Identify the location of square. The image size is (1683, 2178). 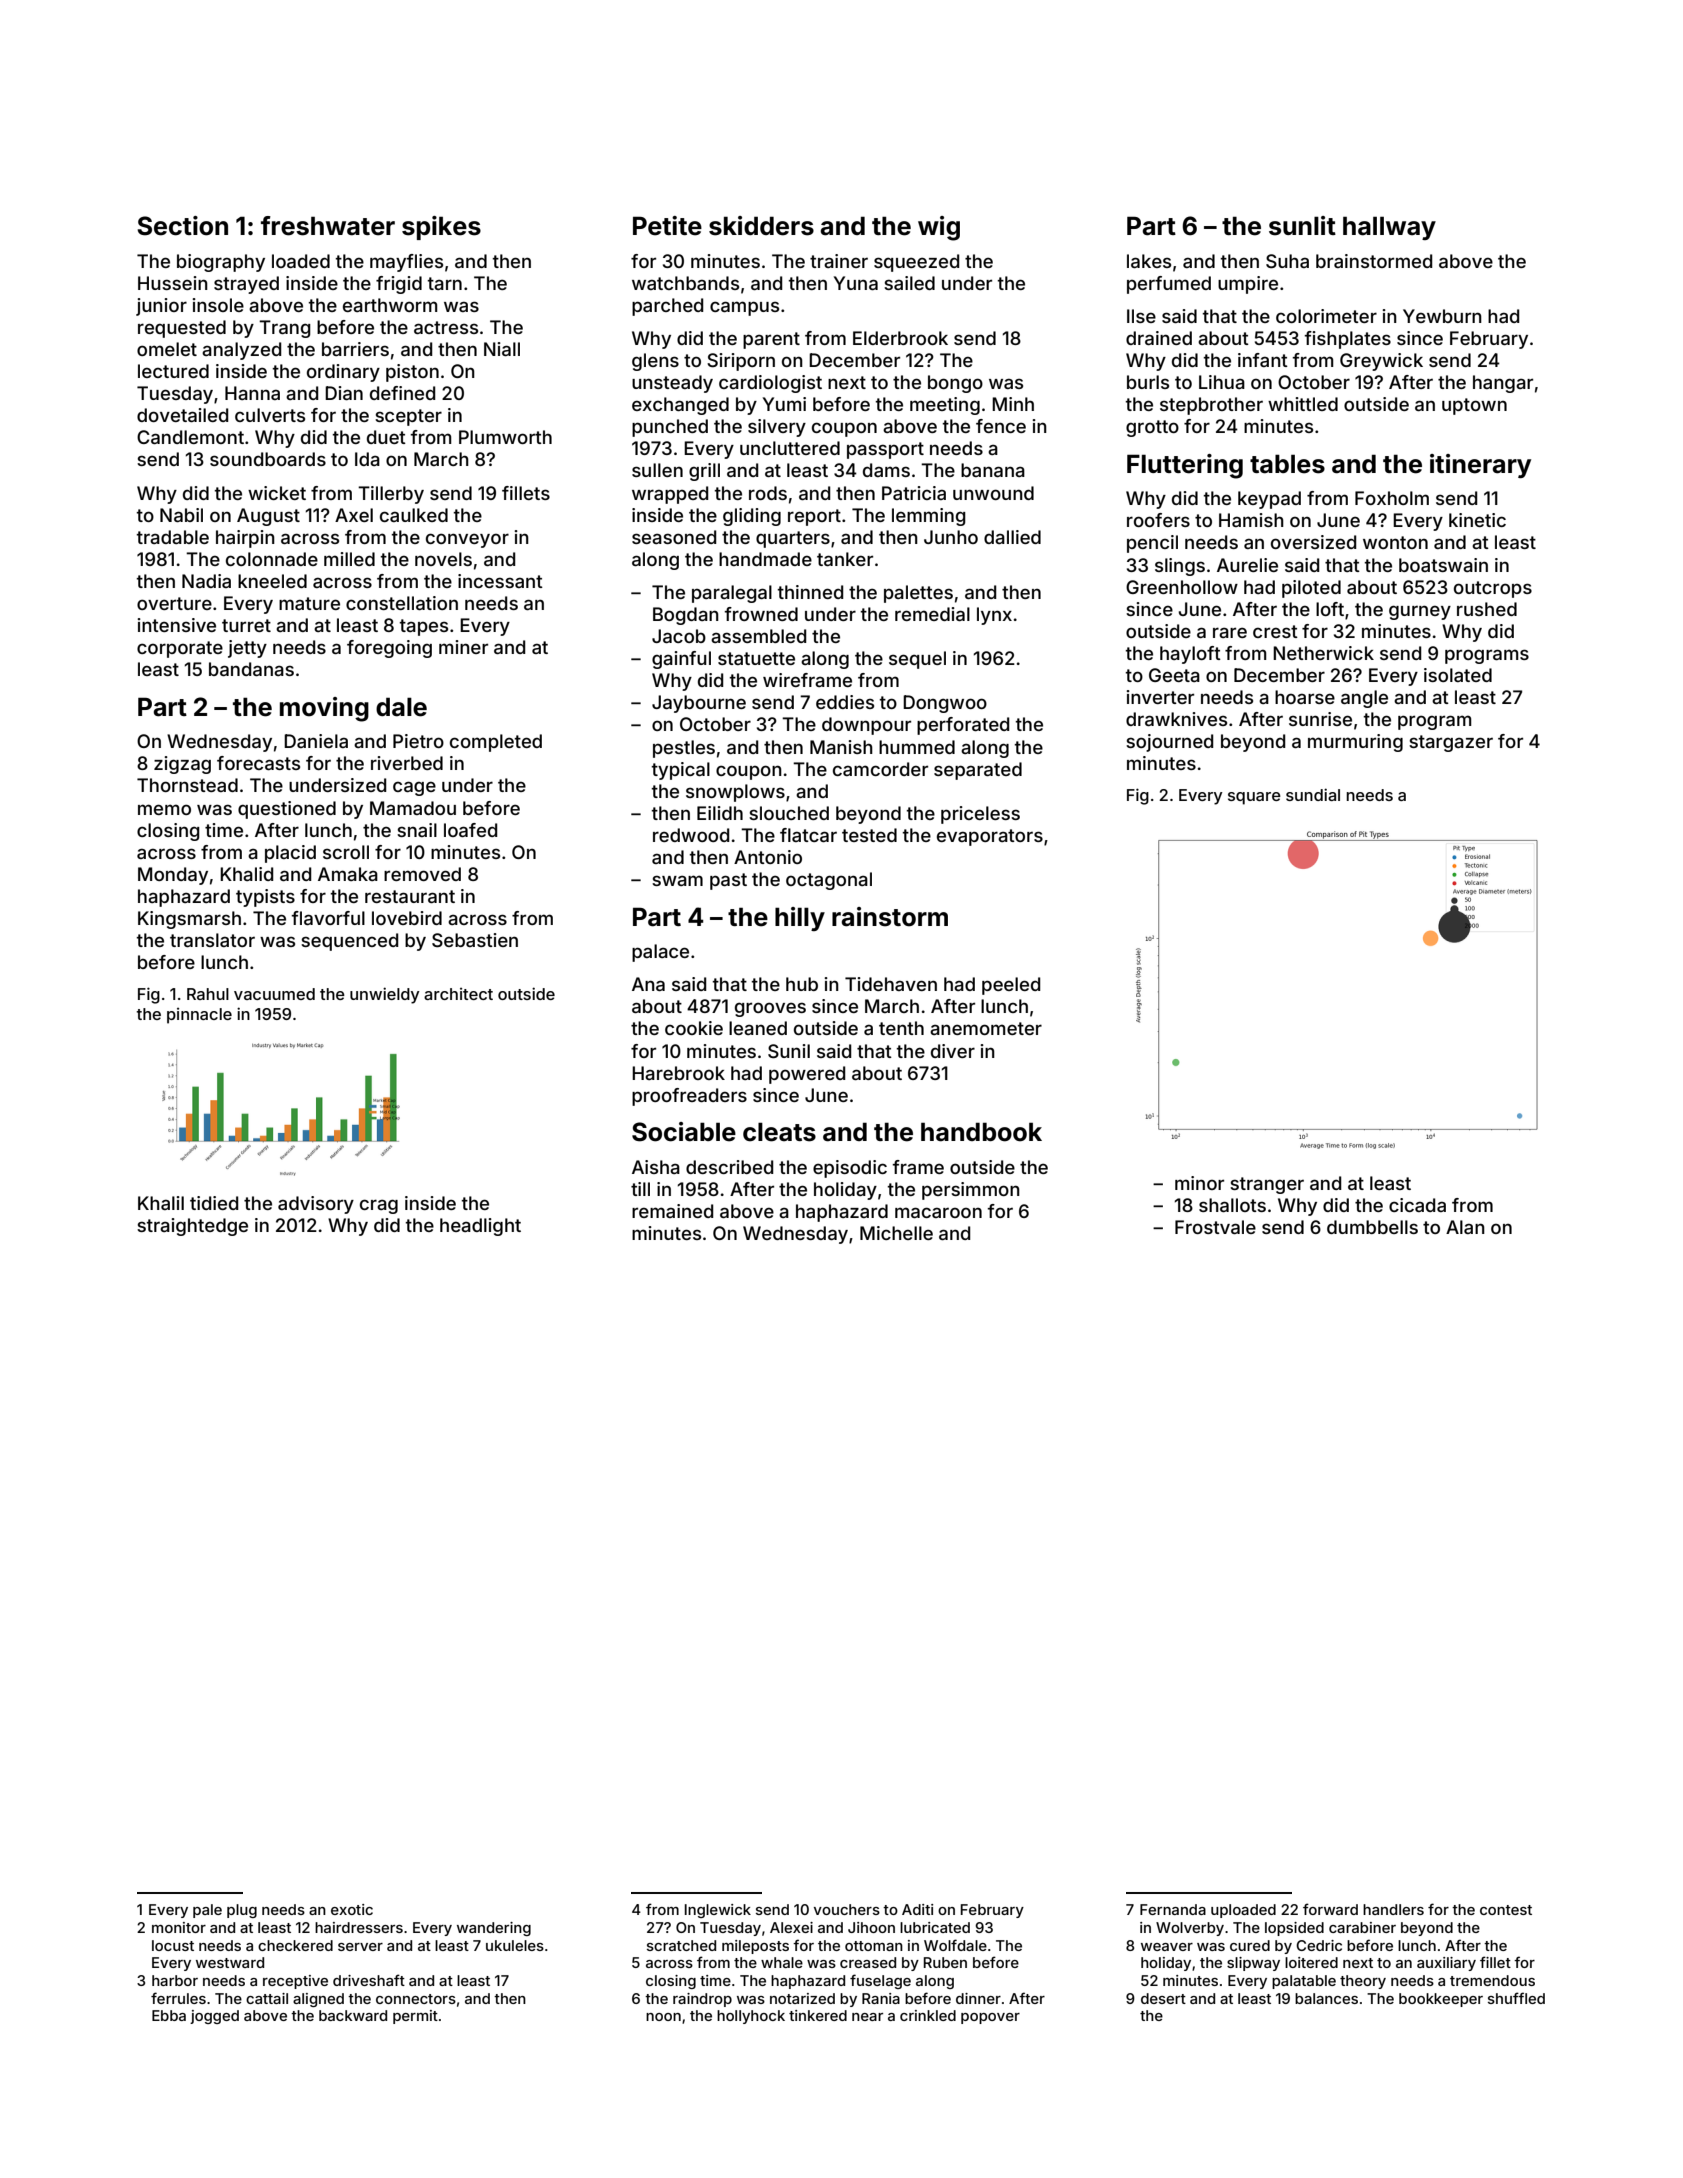
(1254, 798).
